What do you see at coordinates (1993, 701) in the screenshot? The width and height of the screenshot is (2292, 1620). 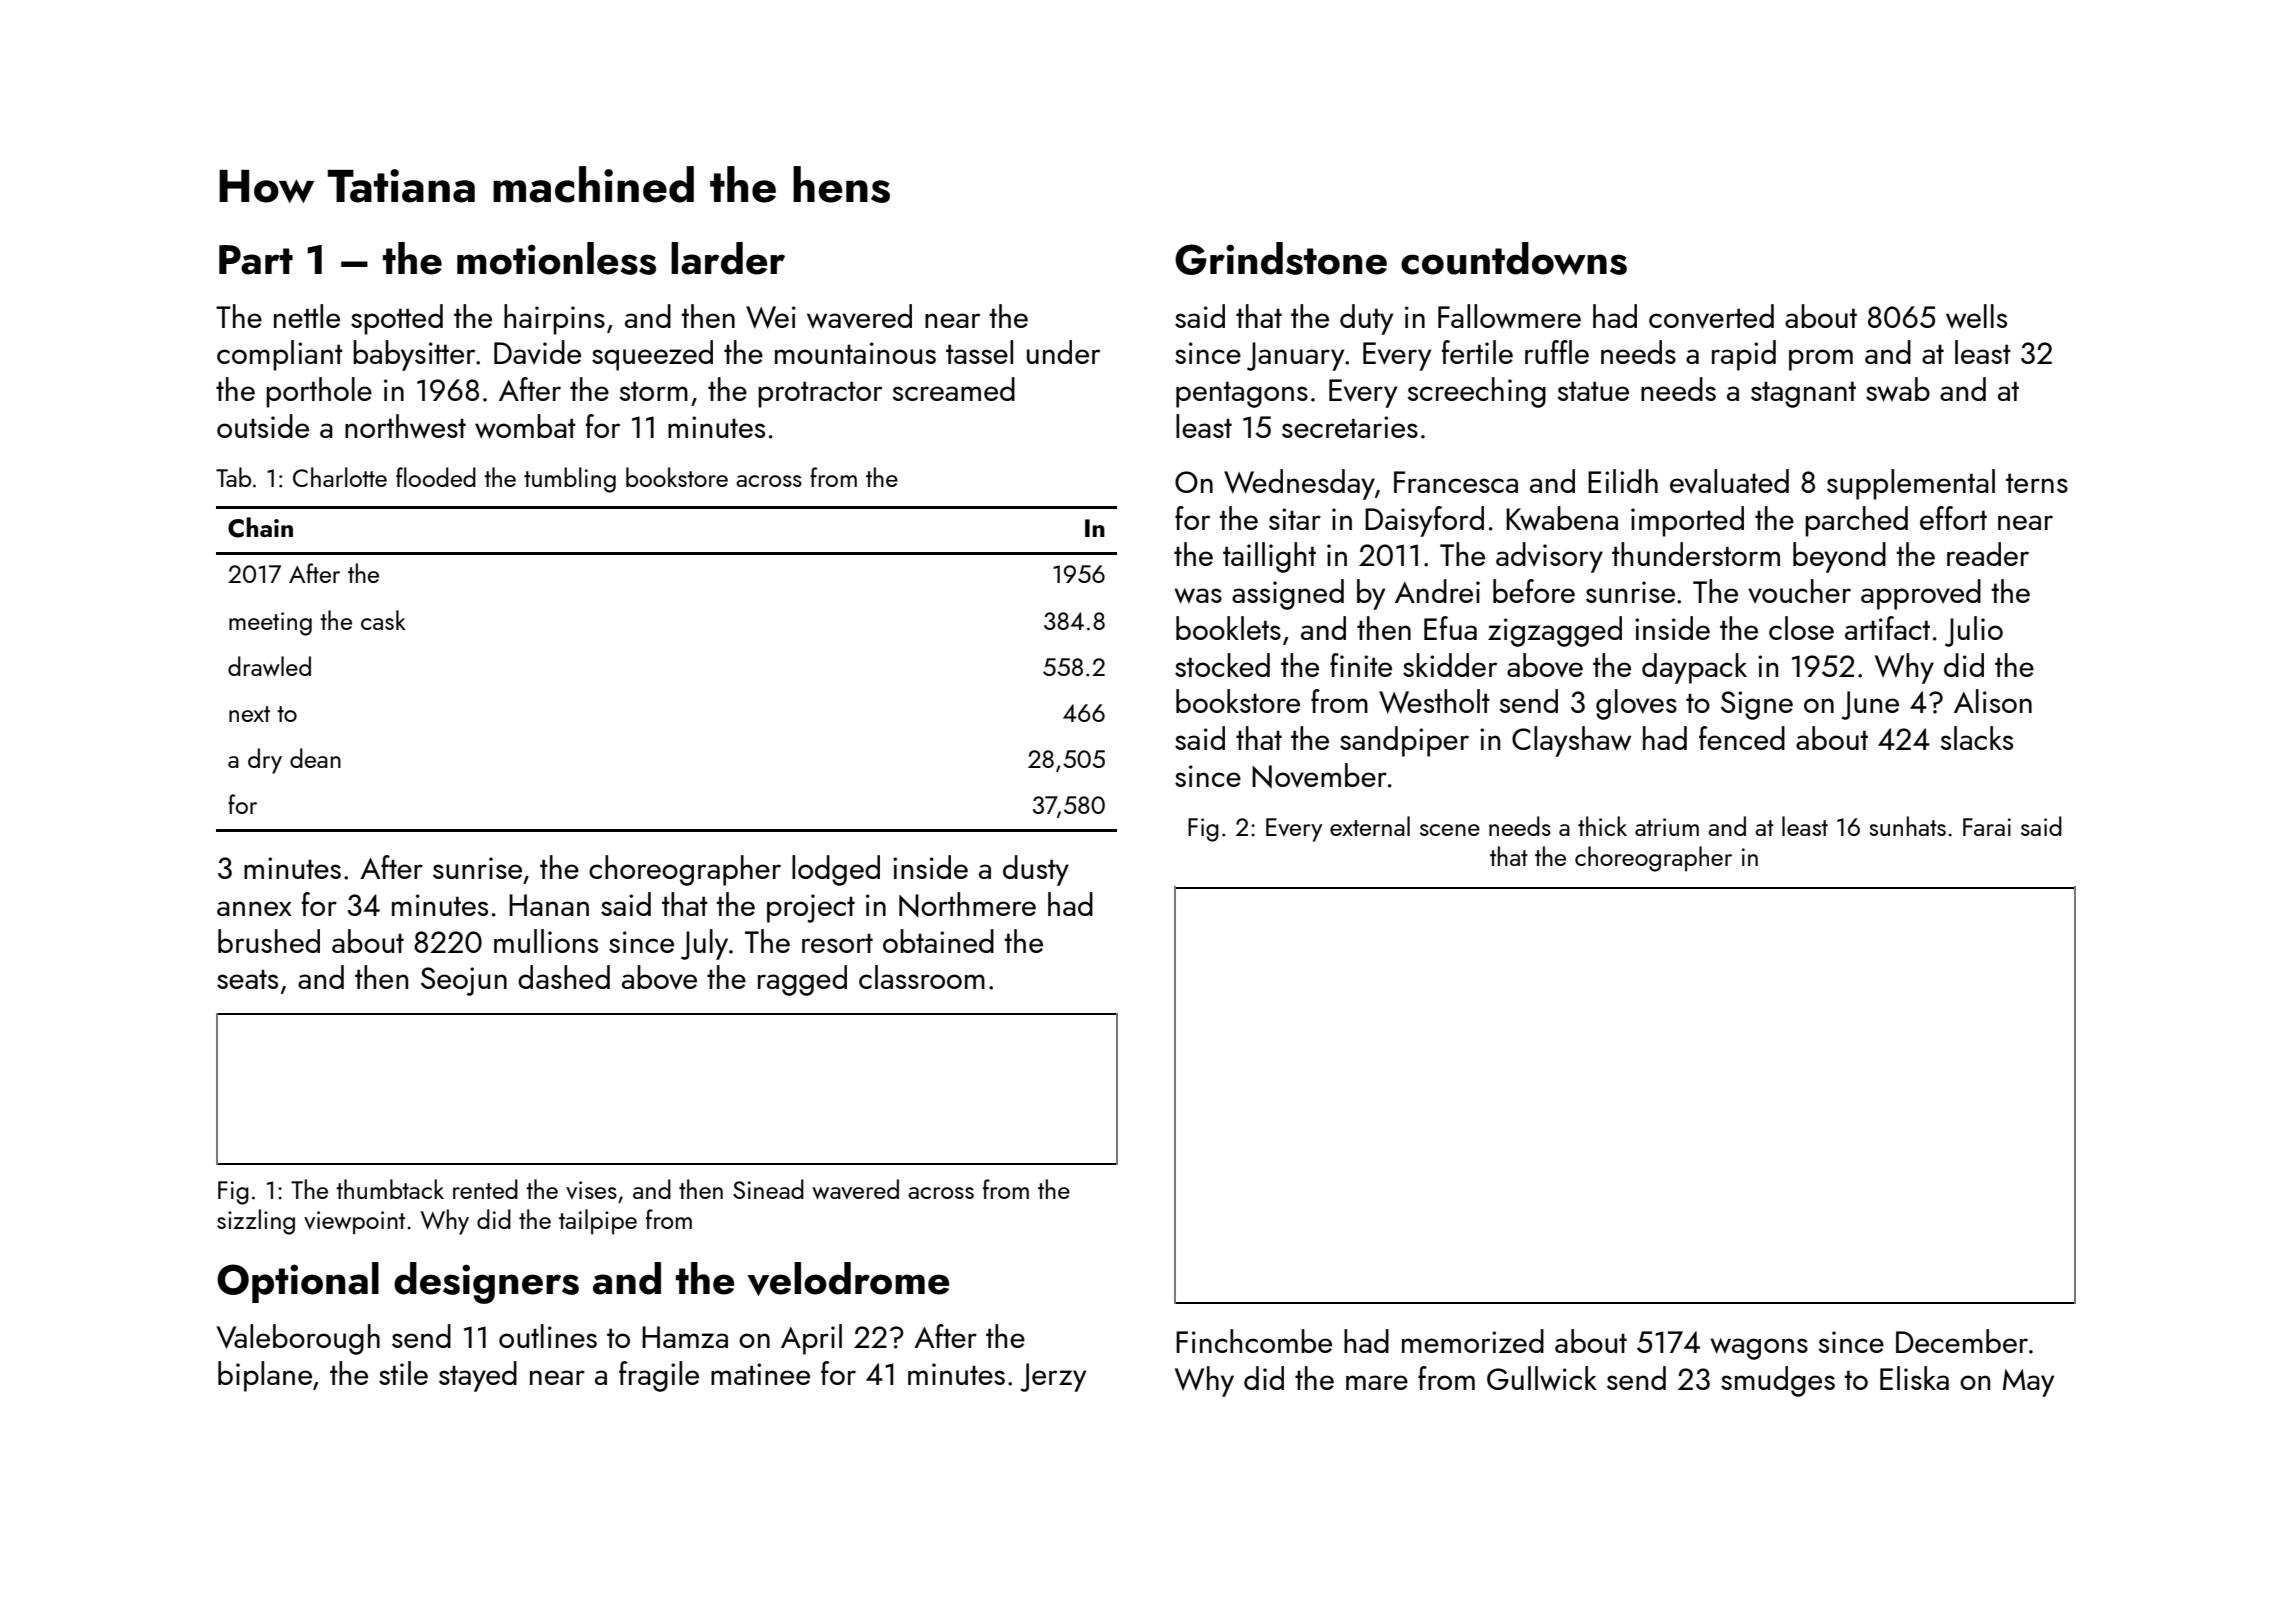 I see `Alison` at bounding box center [1993, 701].
